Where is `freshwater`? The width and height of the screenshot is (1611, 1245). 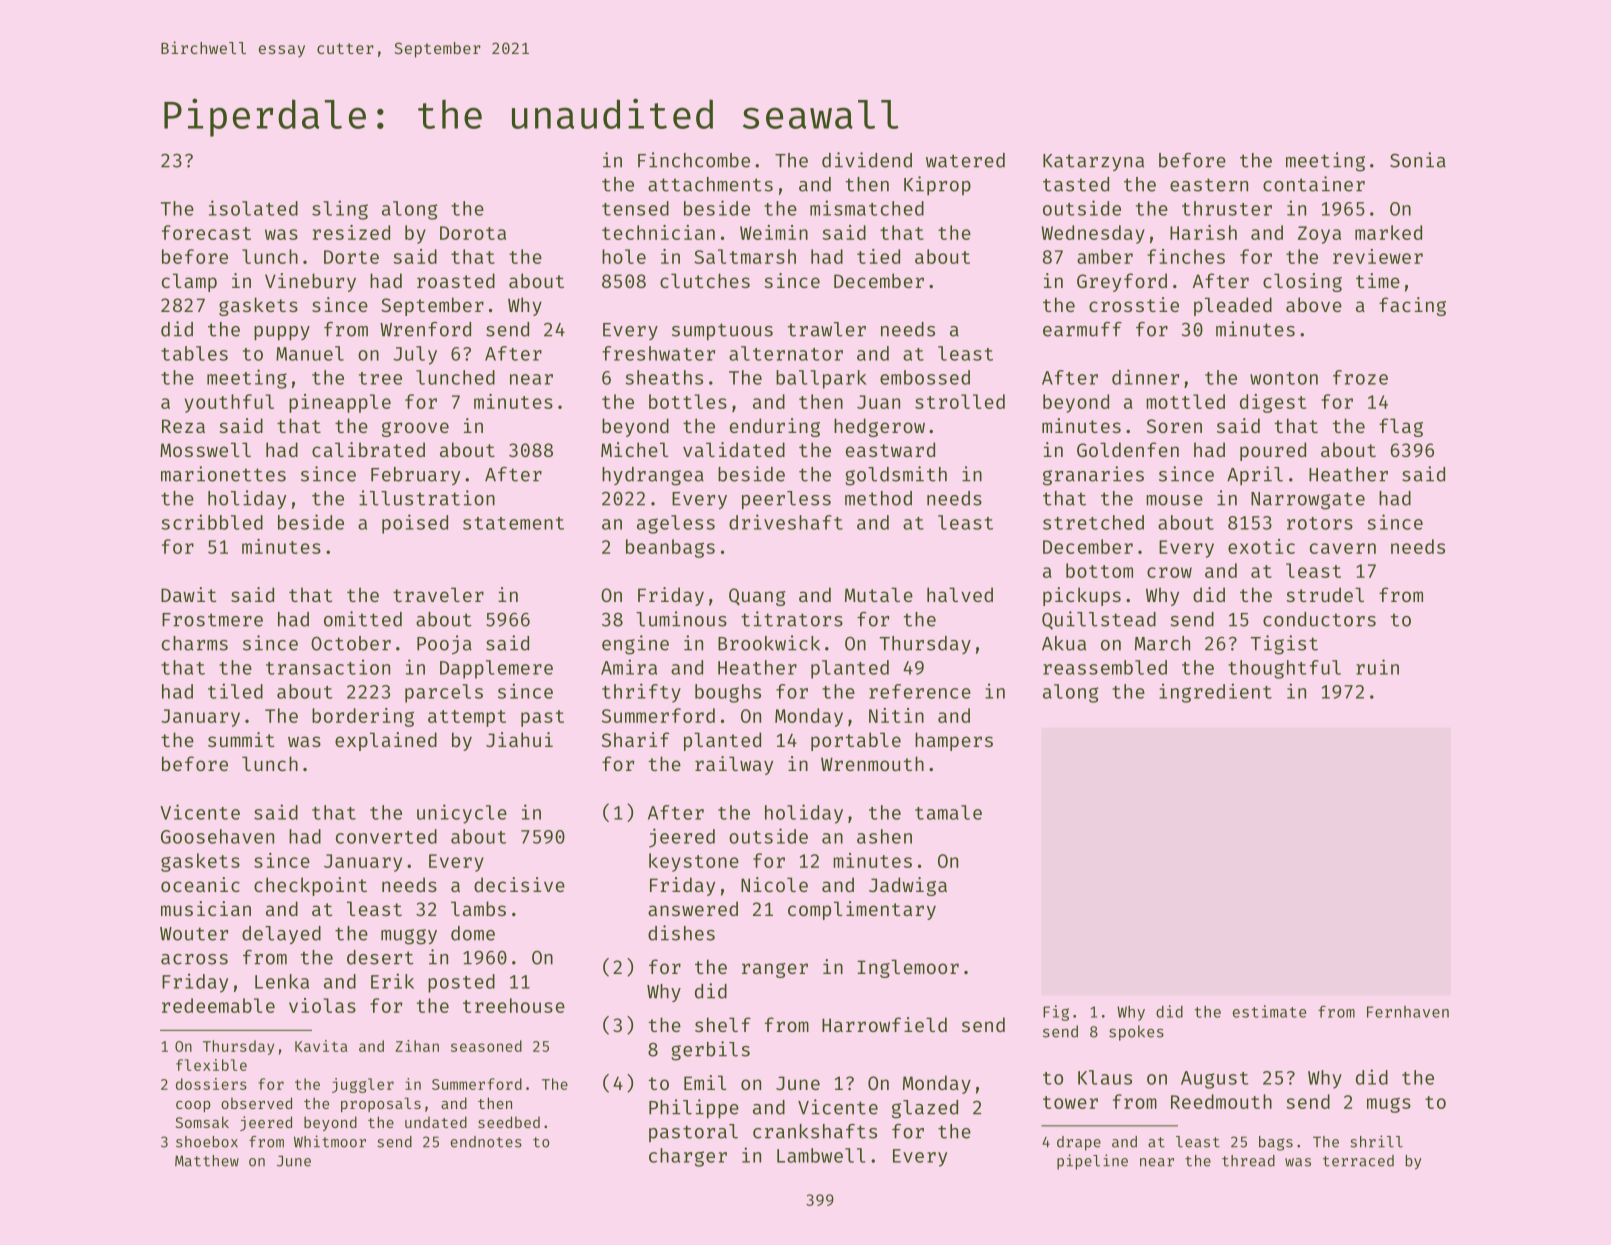
freshwater is located at coordinates (658, 353).
